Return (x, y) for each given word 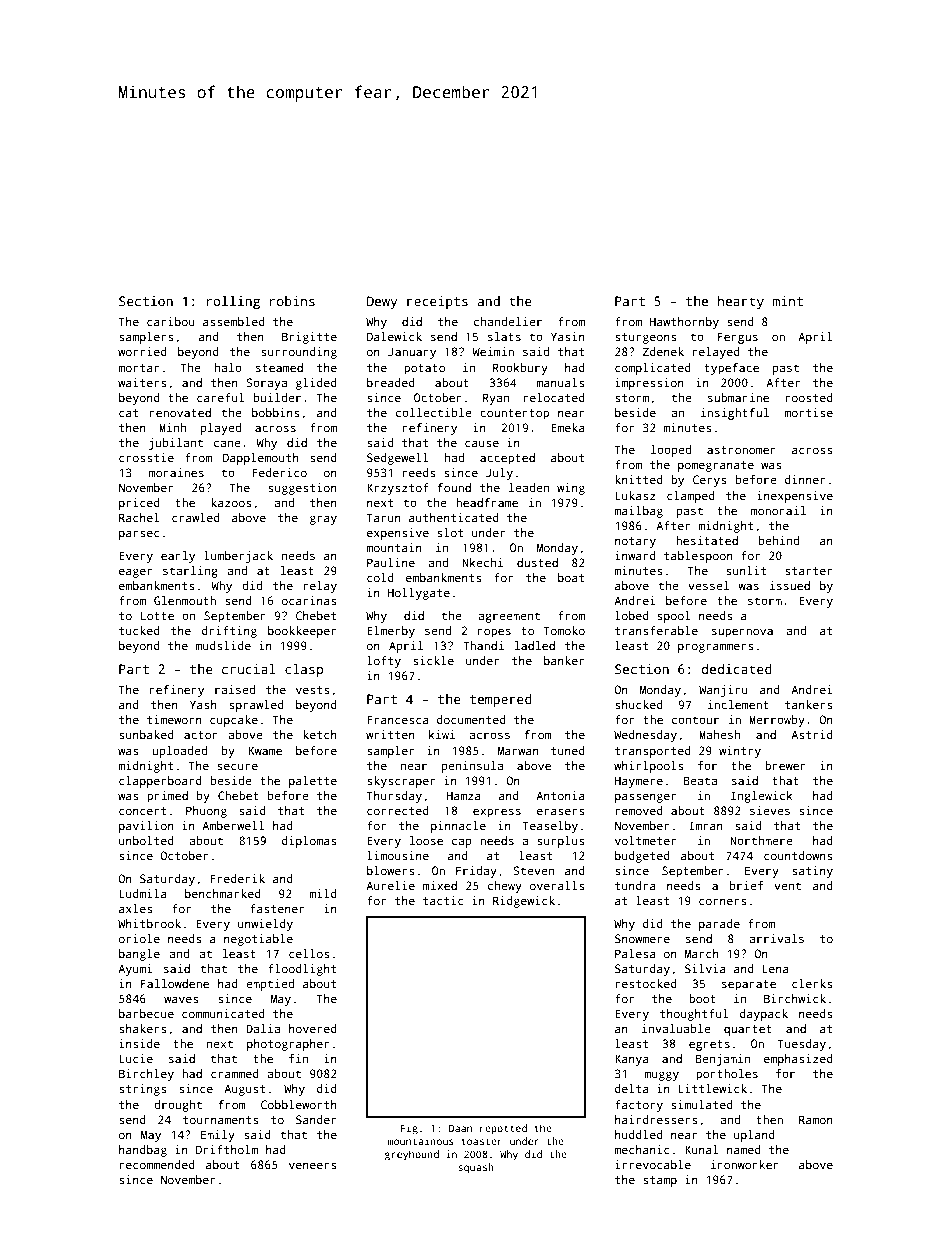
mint (788, 301)
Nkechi (482, 562)
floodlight (302, 970)
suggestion (302, 489)
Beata (700, 780)
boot (702, 998)
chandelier (508, 321)
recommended (157, 1164)
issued (790, 585)
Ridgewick (524, 902)
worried (142, 351)
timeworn (174, 719)
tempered (501, 700)
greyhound (412, 1155)
